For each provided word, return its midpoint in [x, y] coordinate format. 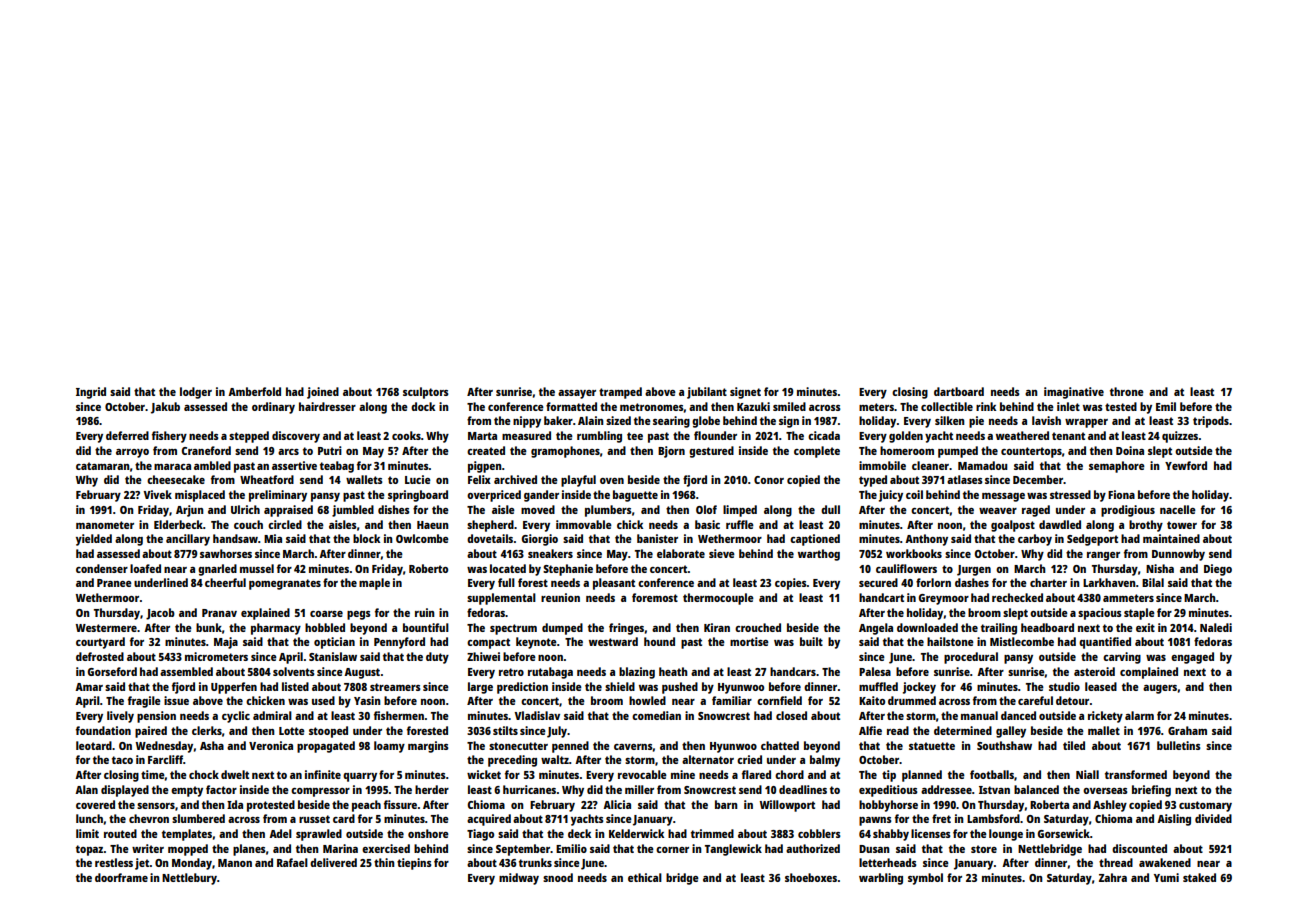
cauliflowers [906, 568]
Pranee [114, 583]
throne [1127, 391]
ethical [645, 877]
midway [519, 879]
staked [1199, 877]
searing [671, 422]
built [811, 641]
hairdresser [327, 406]
